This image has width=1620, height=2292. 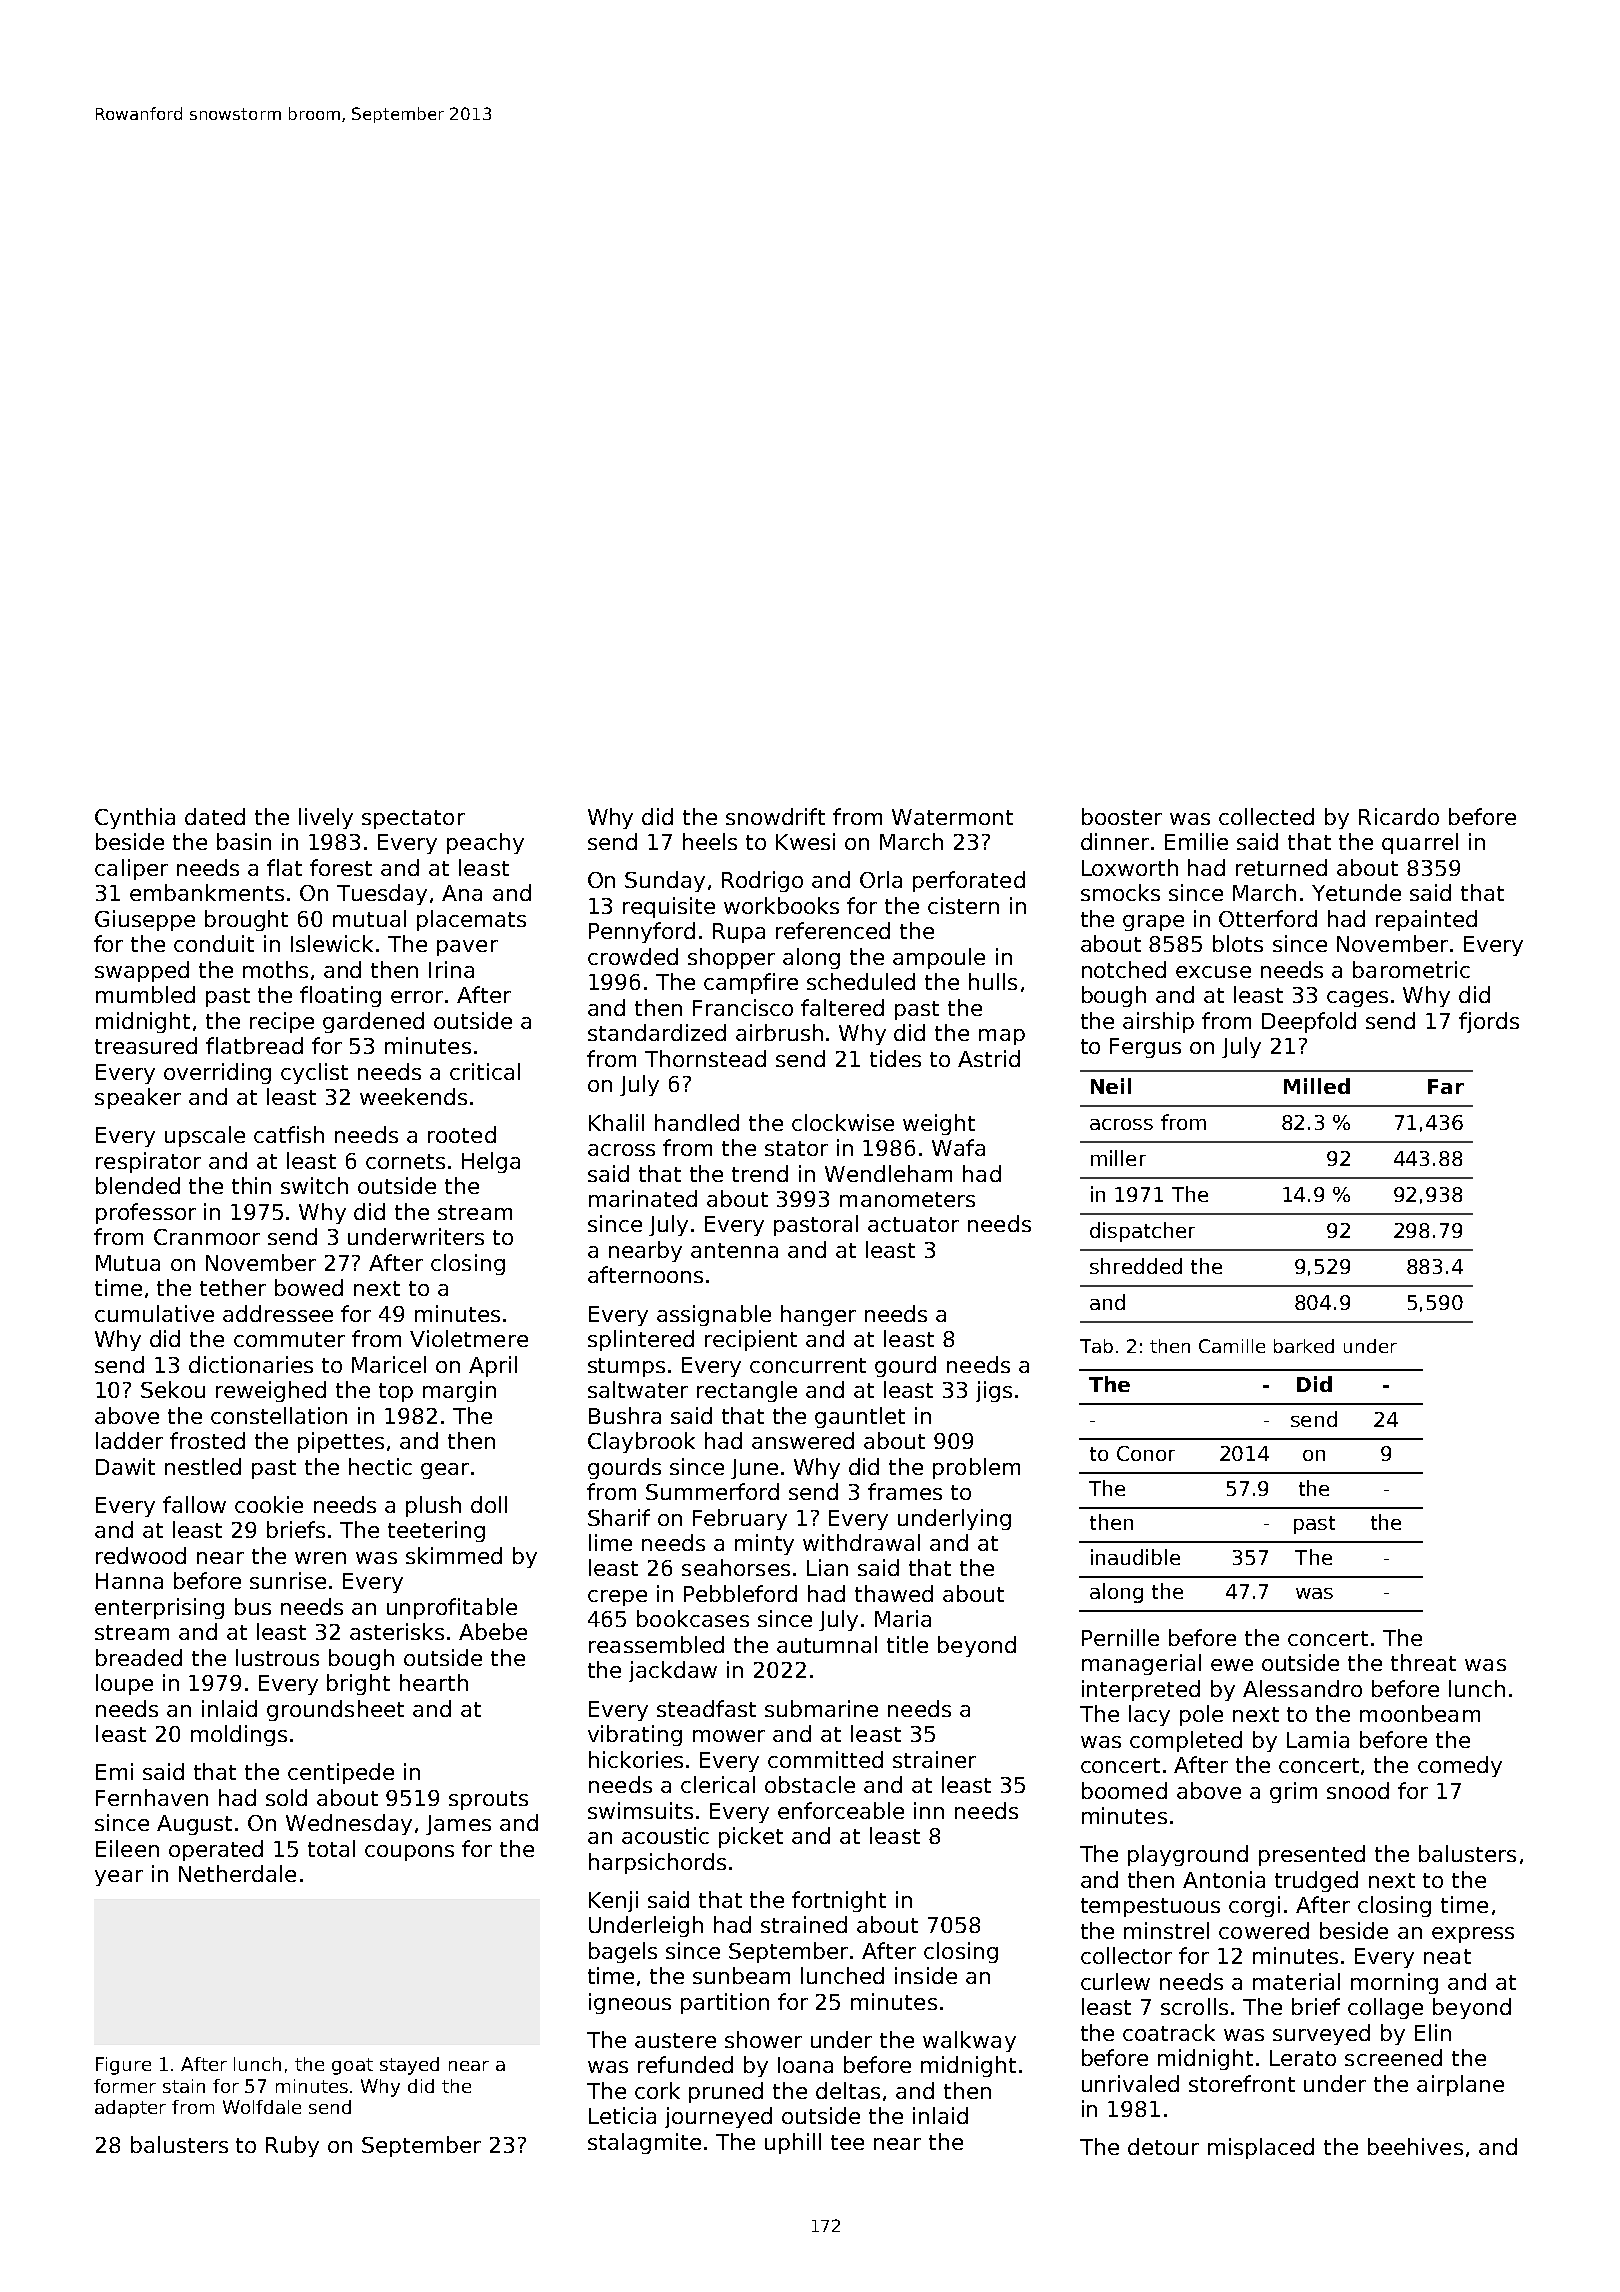 What do you see at coordinates (952, 817) in the image?
I see `Watermont` at bounding box center [952, 817].
